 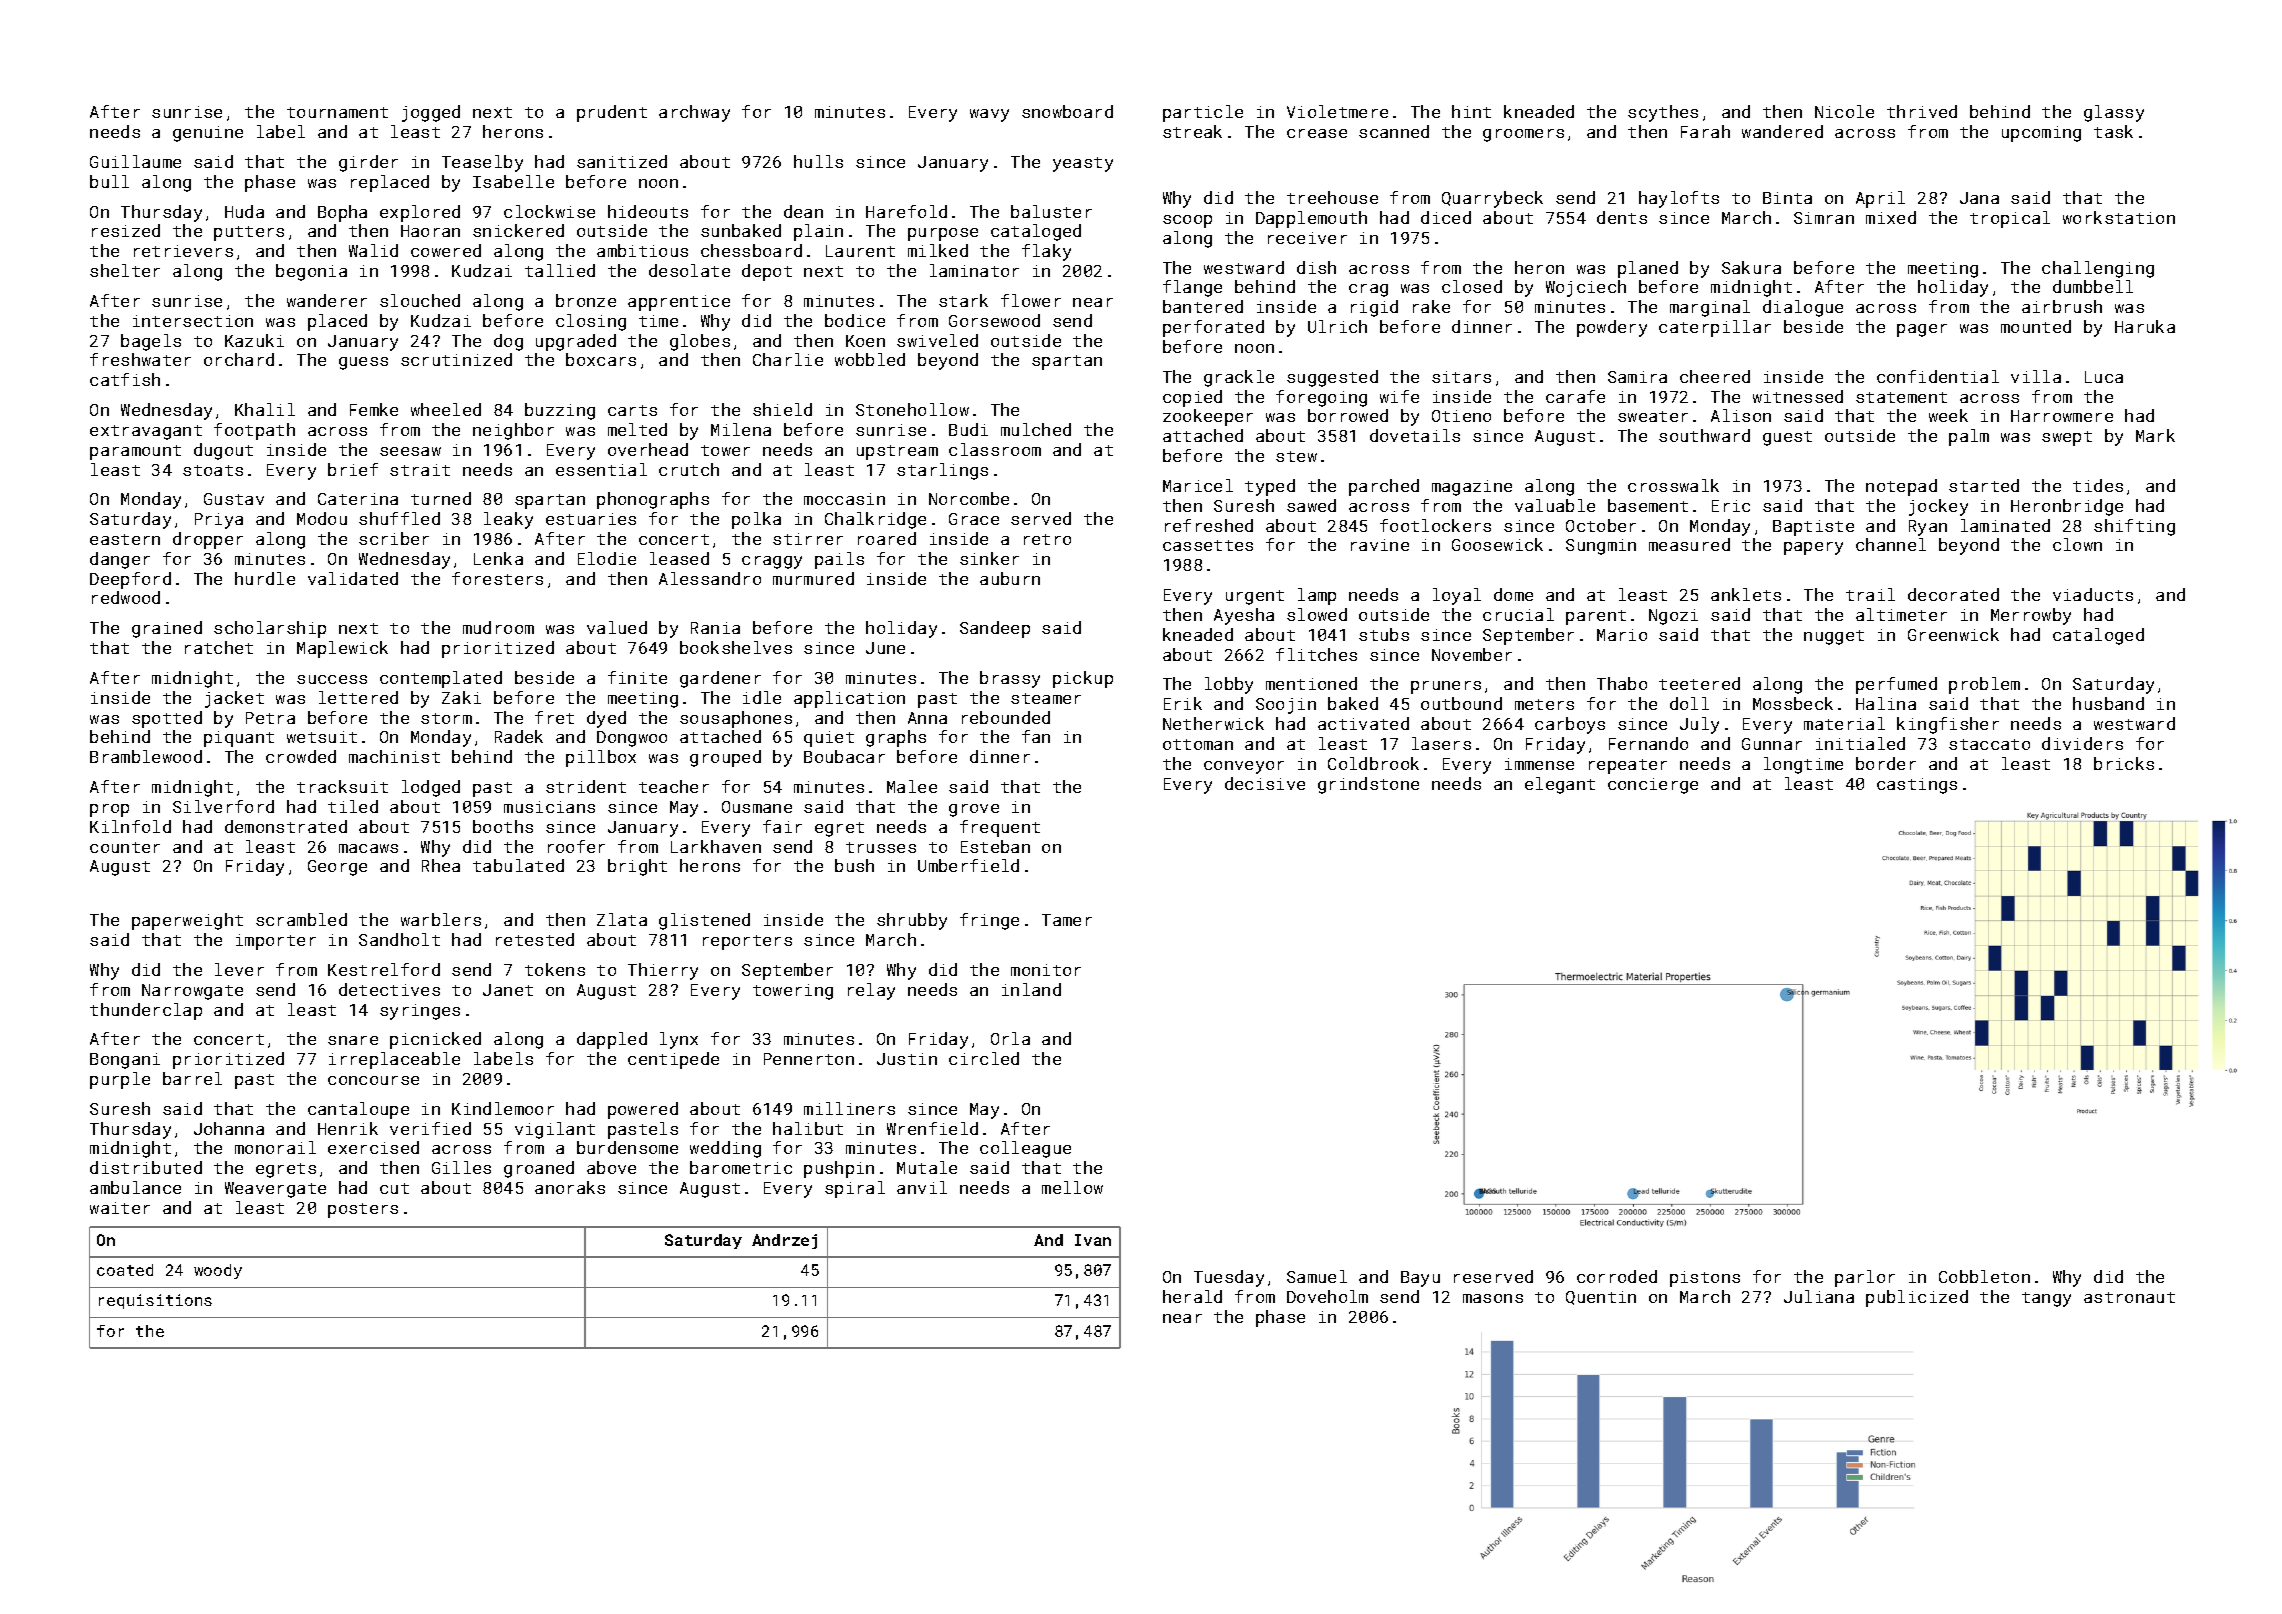 What do you see at coordinates (855, 1189) in the screenshot?
I see `spiral` at bounding box center [855, 1189].
